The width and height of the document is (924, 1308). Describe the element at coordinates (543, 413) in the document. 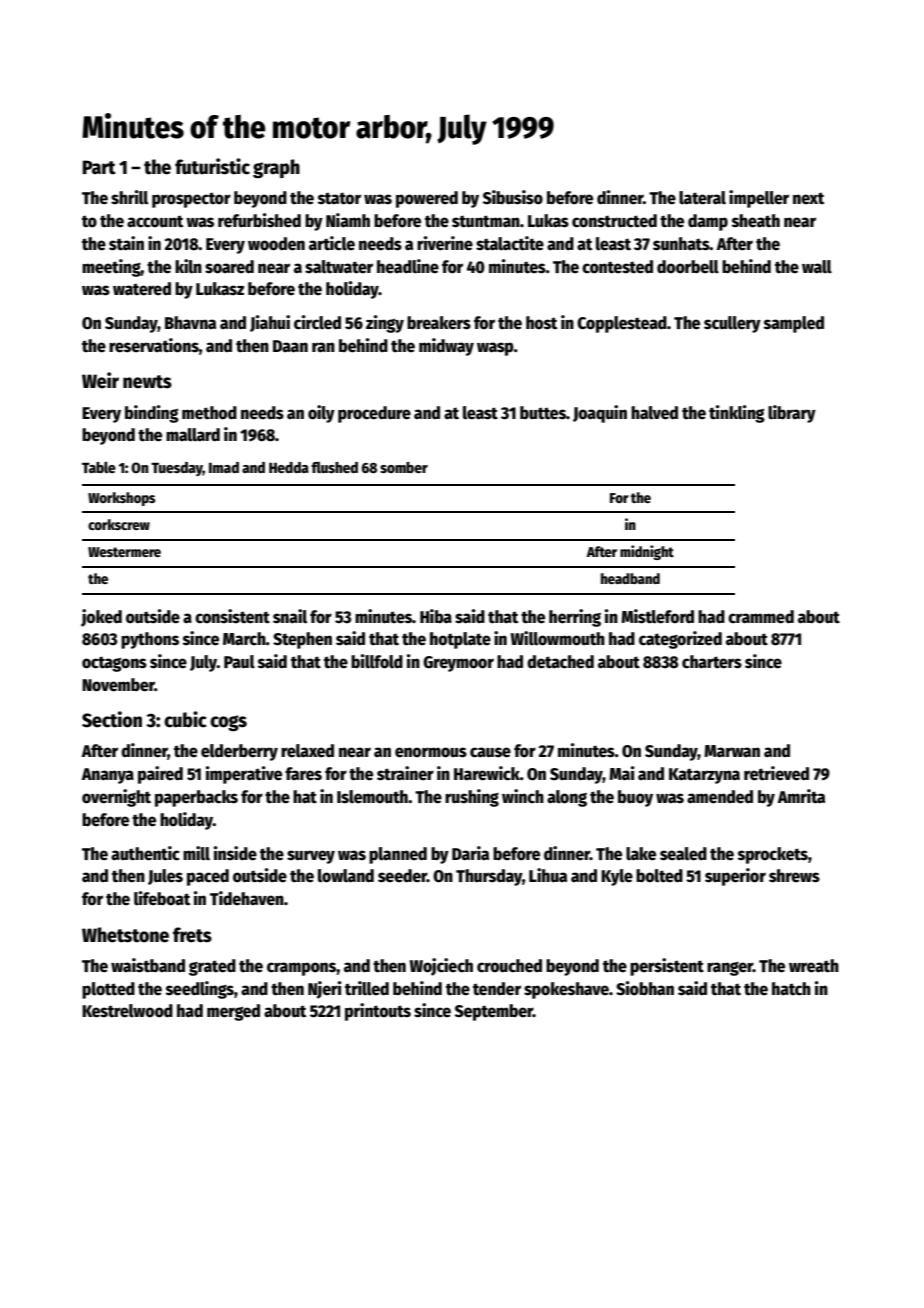

I see `buttes` at that location.
